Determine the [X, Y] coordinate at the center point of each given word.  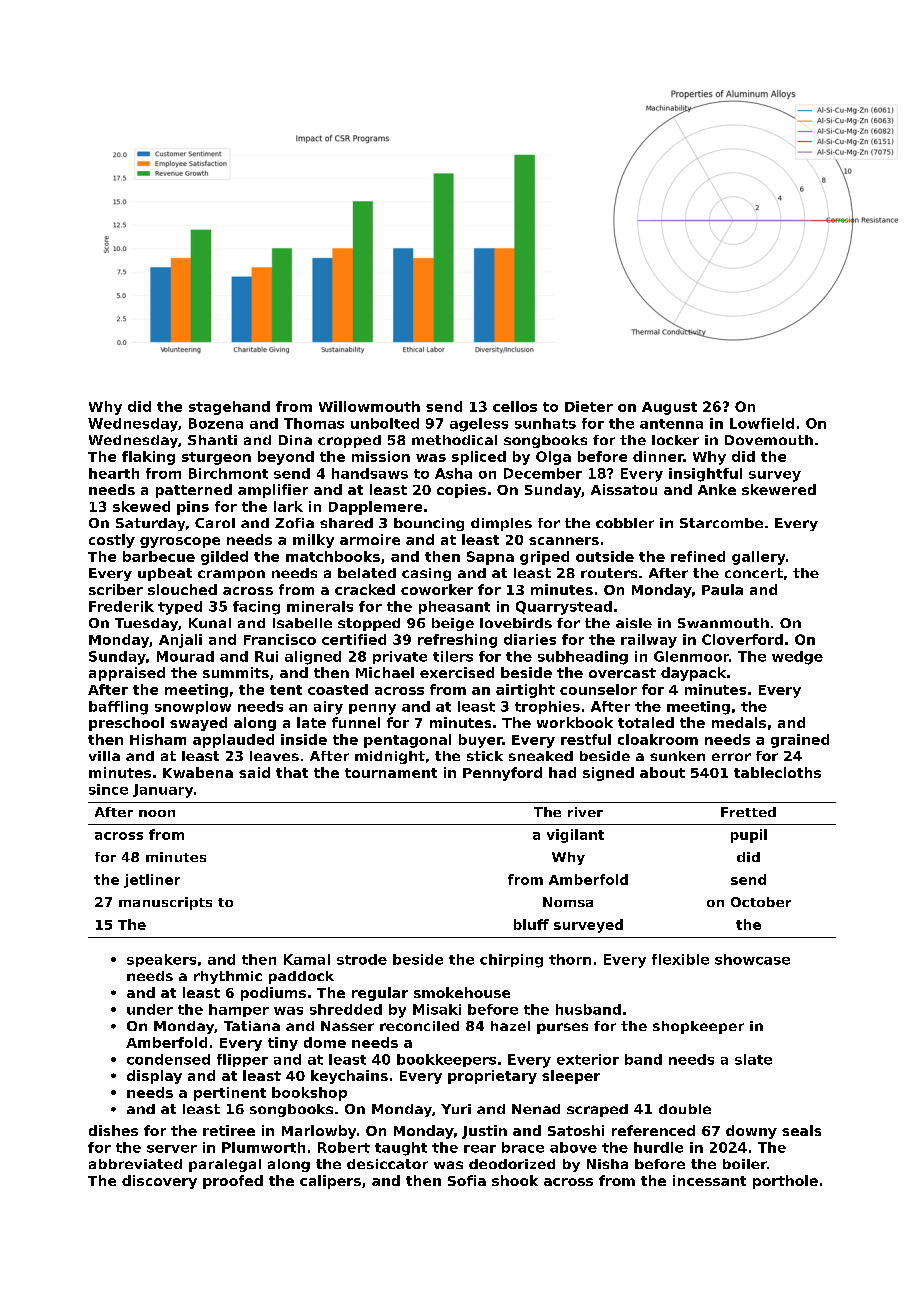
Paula [722, 589]
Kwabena [198, 772]
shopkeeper [698, 1027]
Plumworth [263, 1147]
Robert [344, 1147]
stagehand [229, 408]
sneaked [541, 756]
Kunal [210, 623]
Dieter [589, 406]
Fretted [748, 812]
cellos [515, 406]
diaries [530, 639]
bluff [531, 924]
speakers [161, 960]
